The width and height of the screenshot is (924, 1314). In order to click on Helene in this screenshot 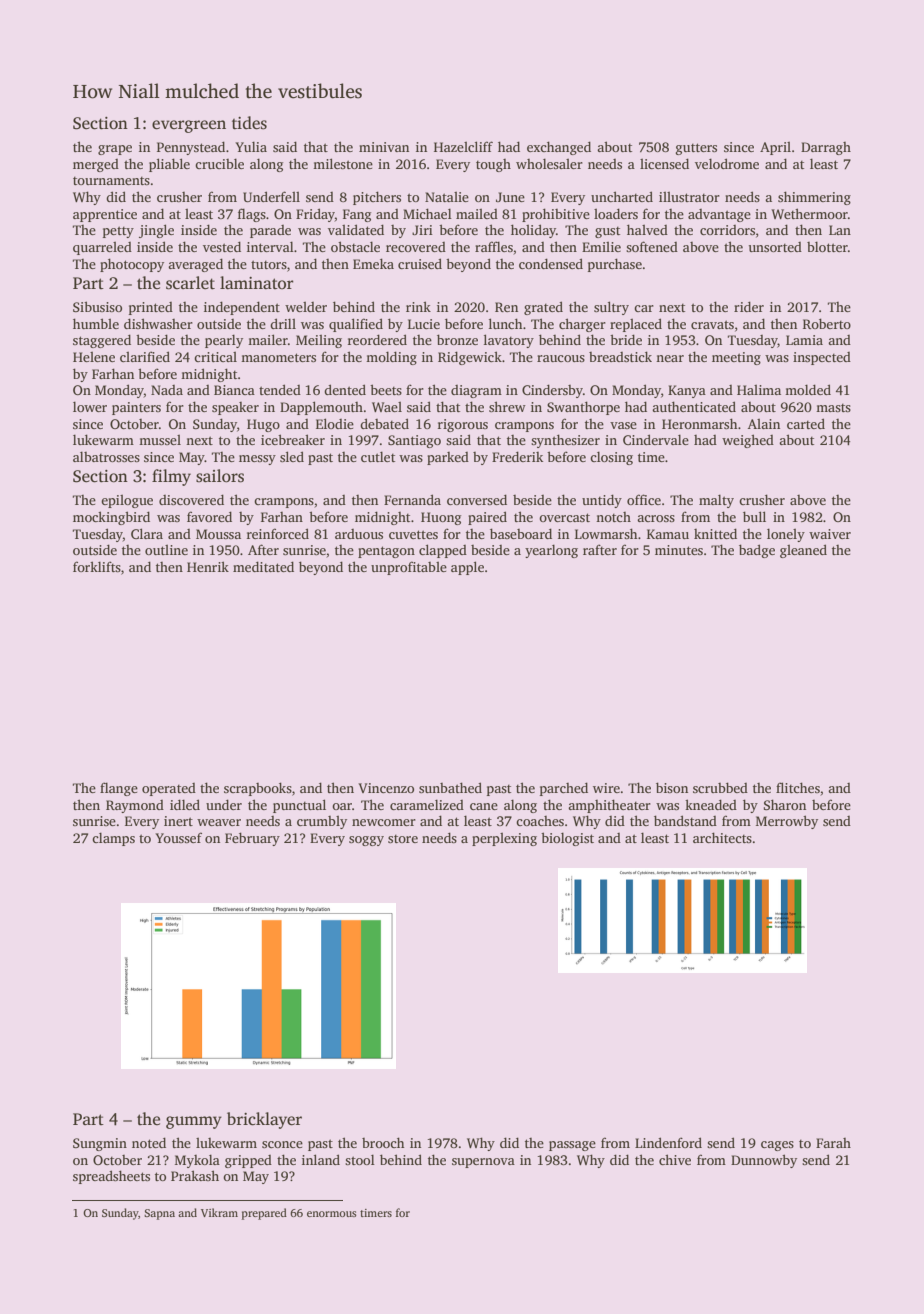, I will do `click(94, 357)`.
